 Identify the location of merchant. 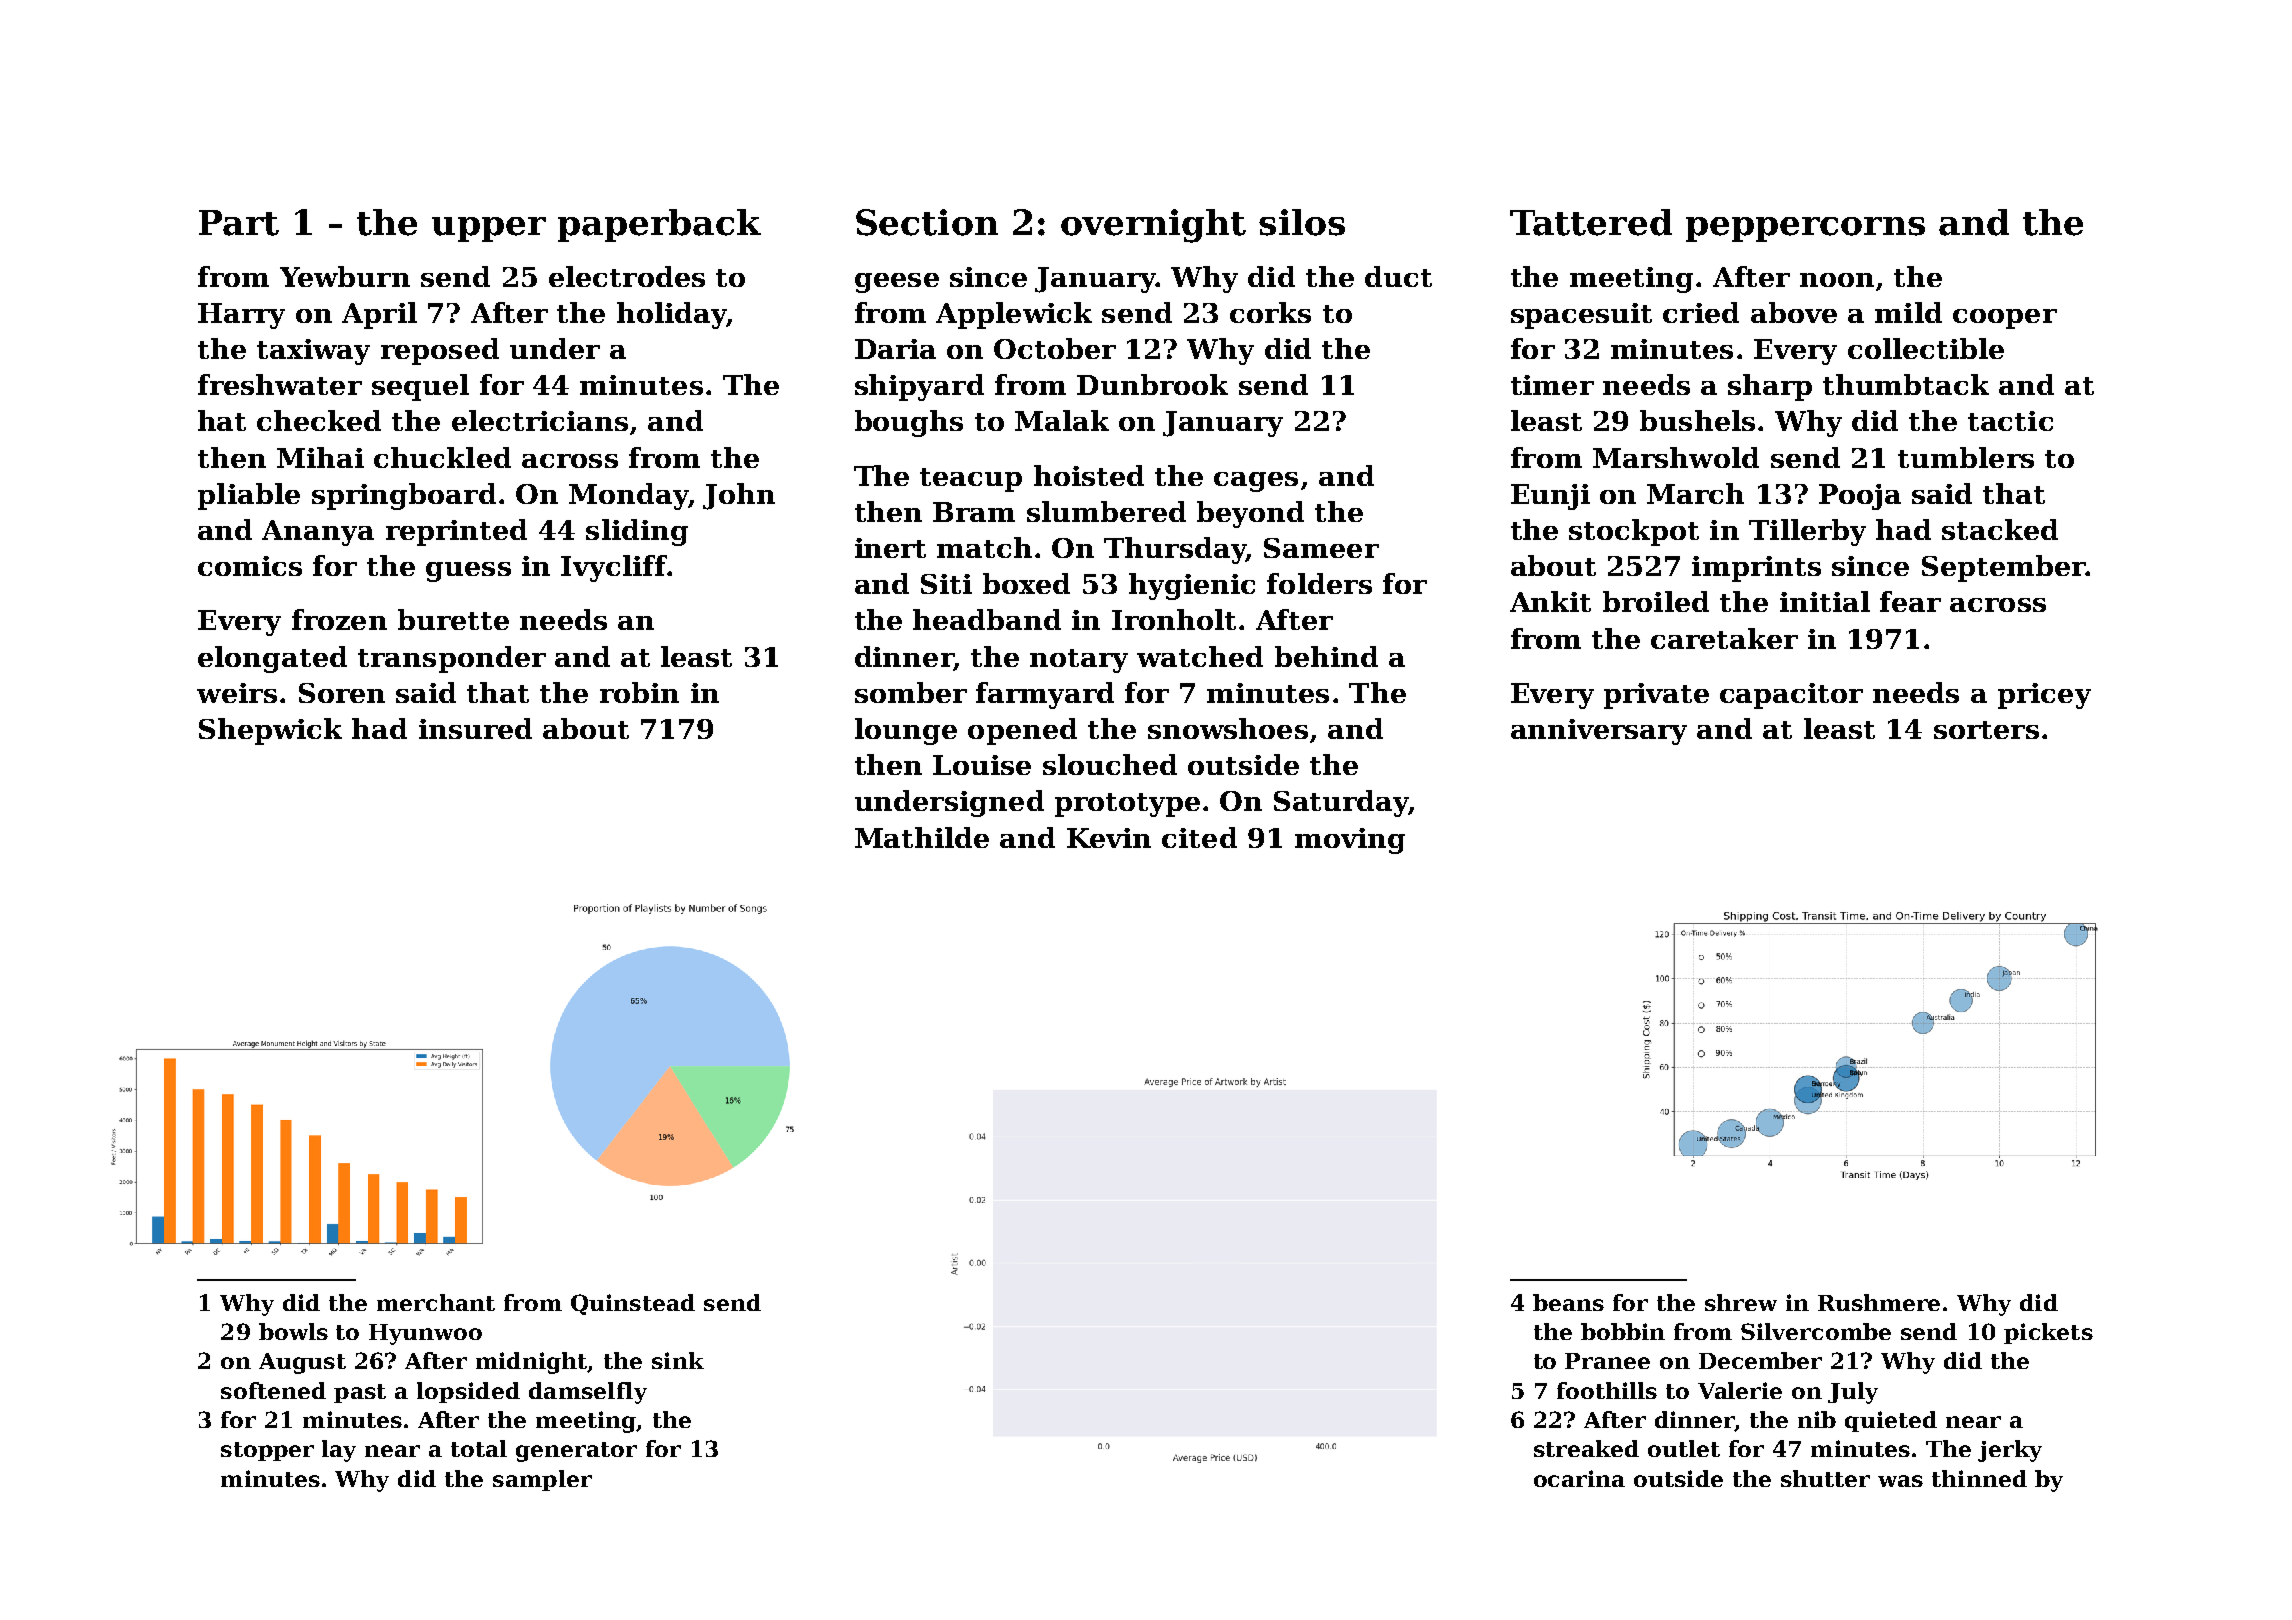
(436, 1302).
